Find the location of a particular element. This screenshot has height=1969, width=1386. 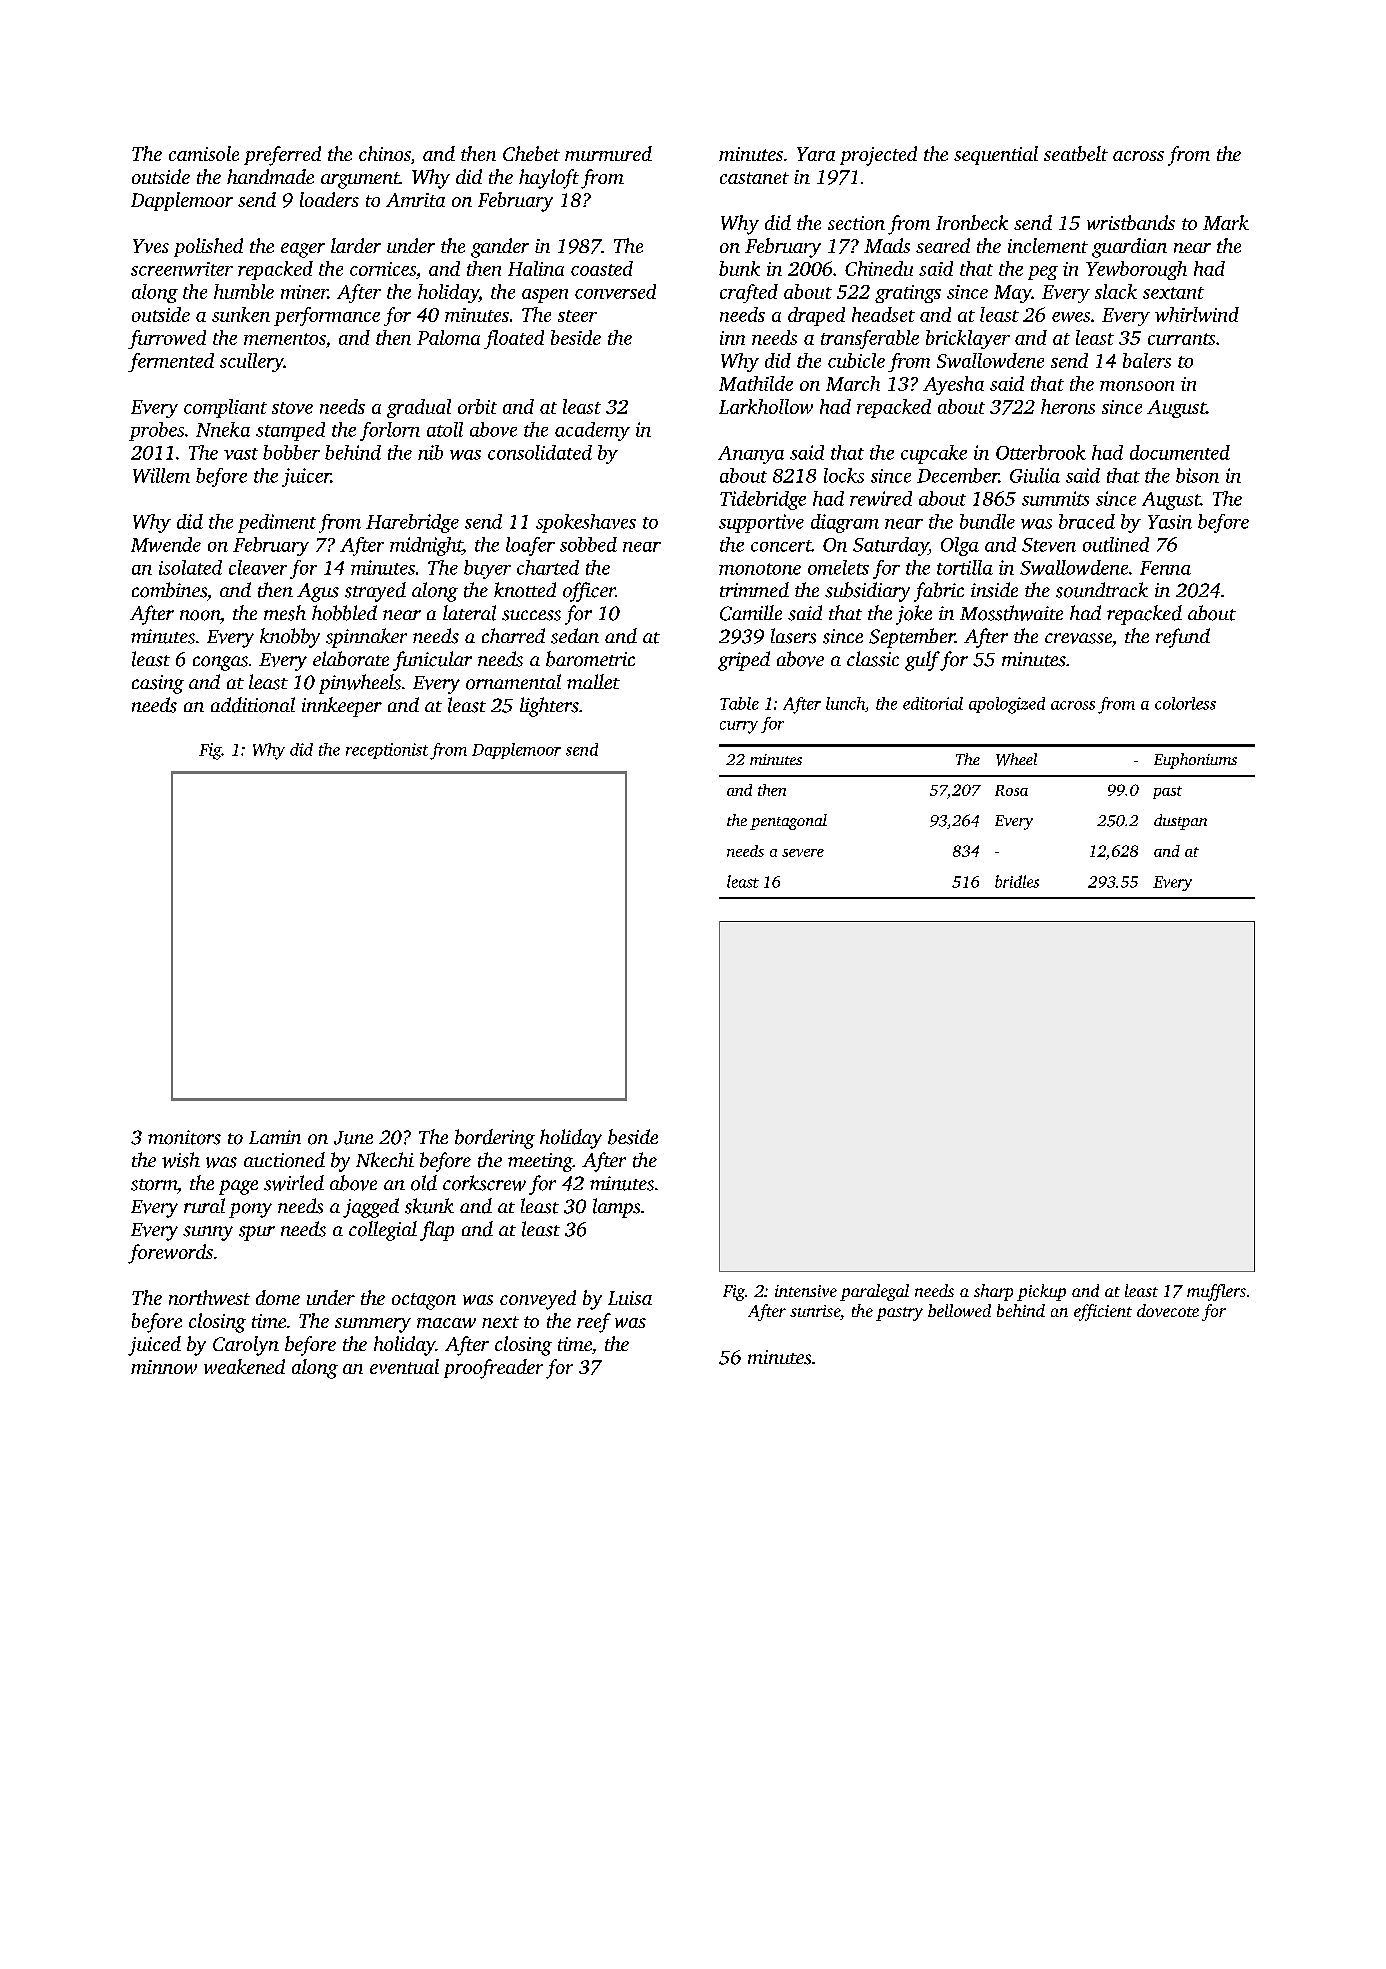

probes is located at coordinates (156, 431).
